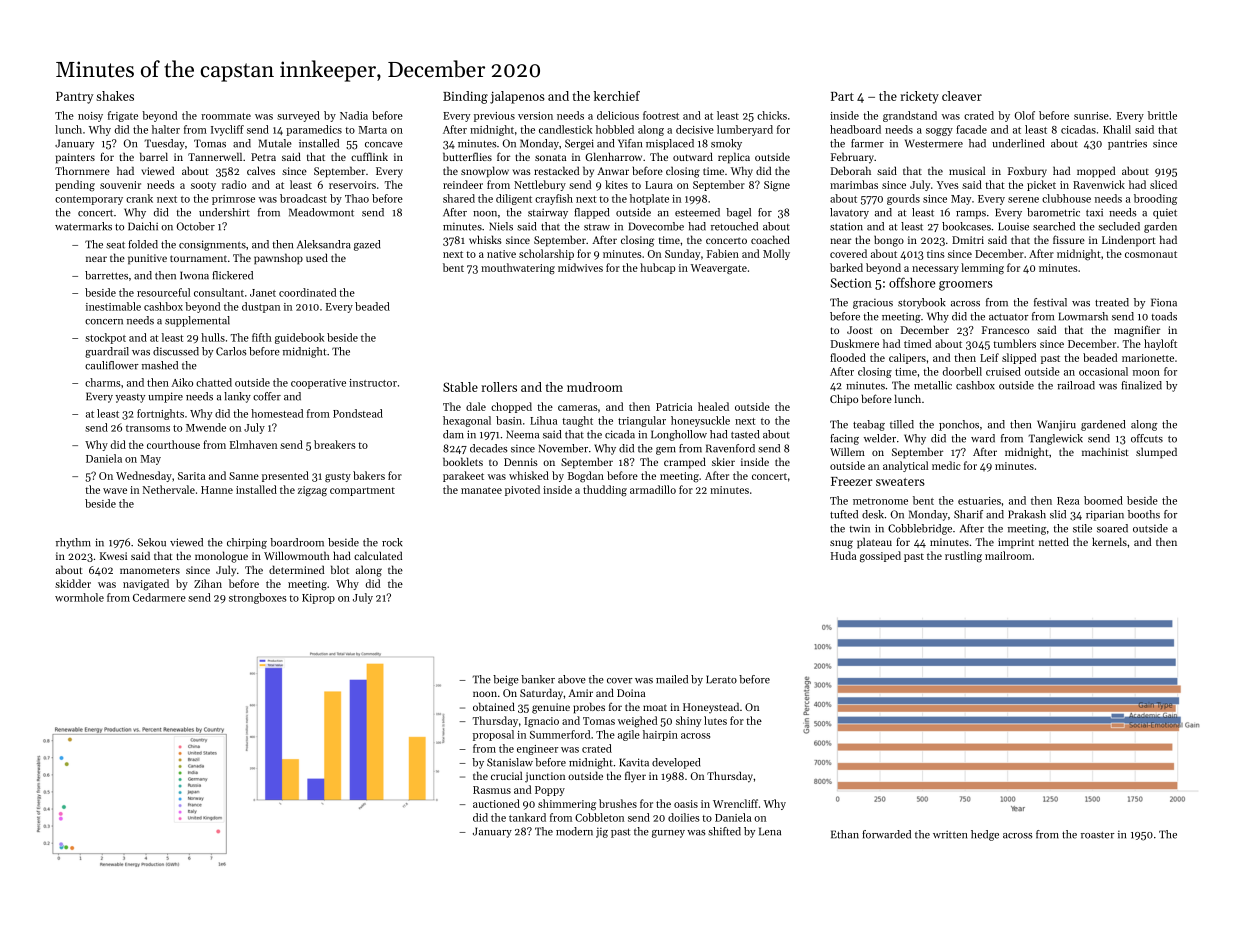 The width and height of the image is (1233, 952). I want to click on magnifier, so click(1137, 331).
